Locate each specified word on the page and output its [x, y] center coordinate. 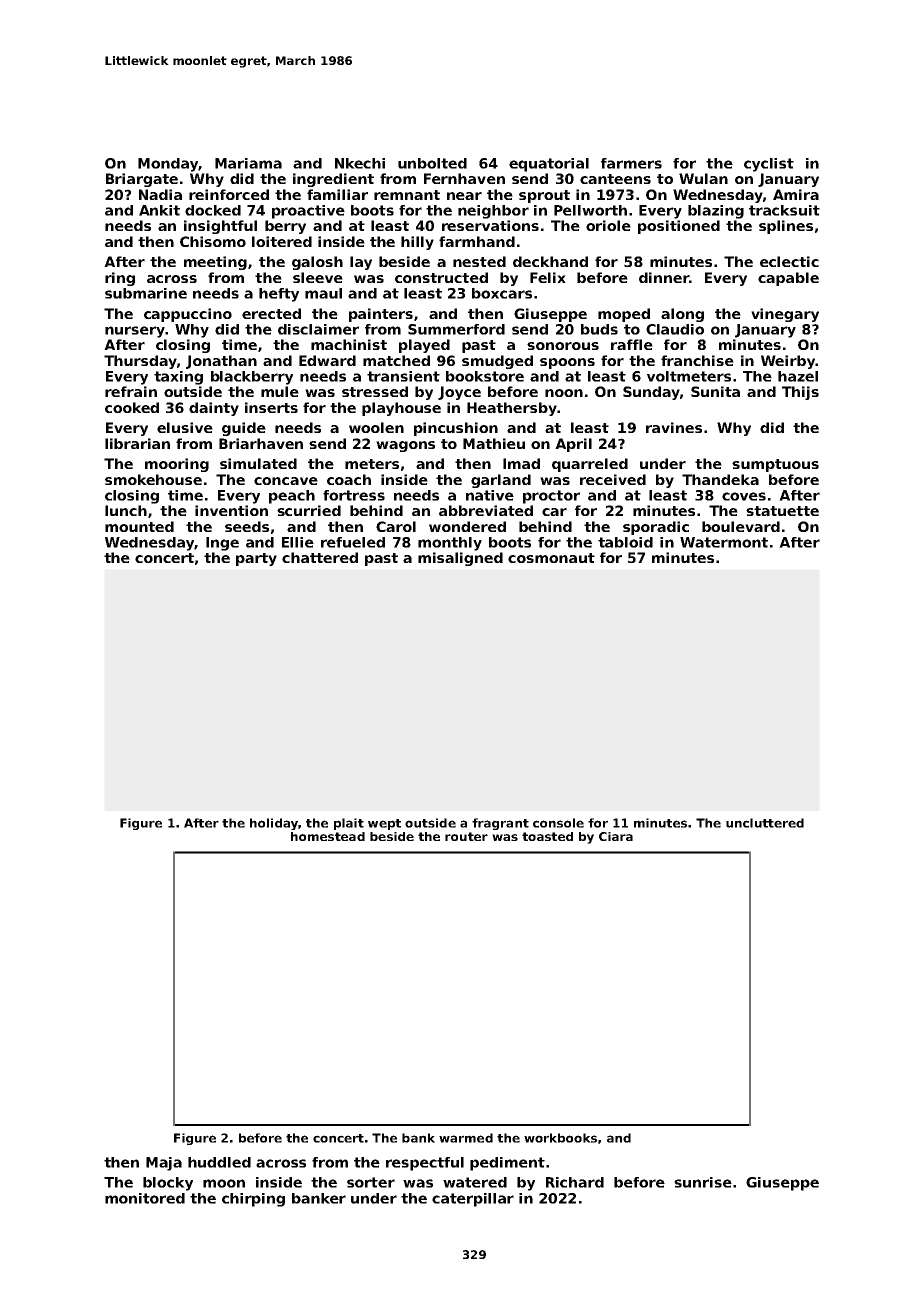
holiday [274, 824]
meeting [215, 263]
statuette [782, 511]
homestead [328, 836]
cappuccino [188, 315]
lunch [126, 510]
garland [501, 481]
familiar [337, 194]
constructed [441, 277]
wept [384, 824]
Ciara [616, 836]
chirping [253, 1200]
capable [788, 279]
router [466, 836]
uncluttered [765, 823]
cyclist [769, 165]
